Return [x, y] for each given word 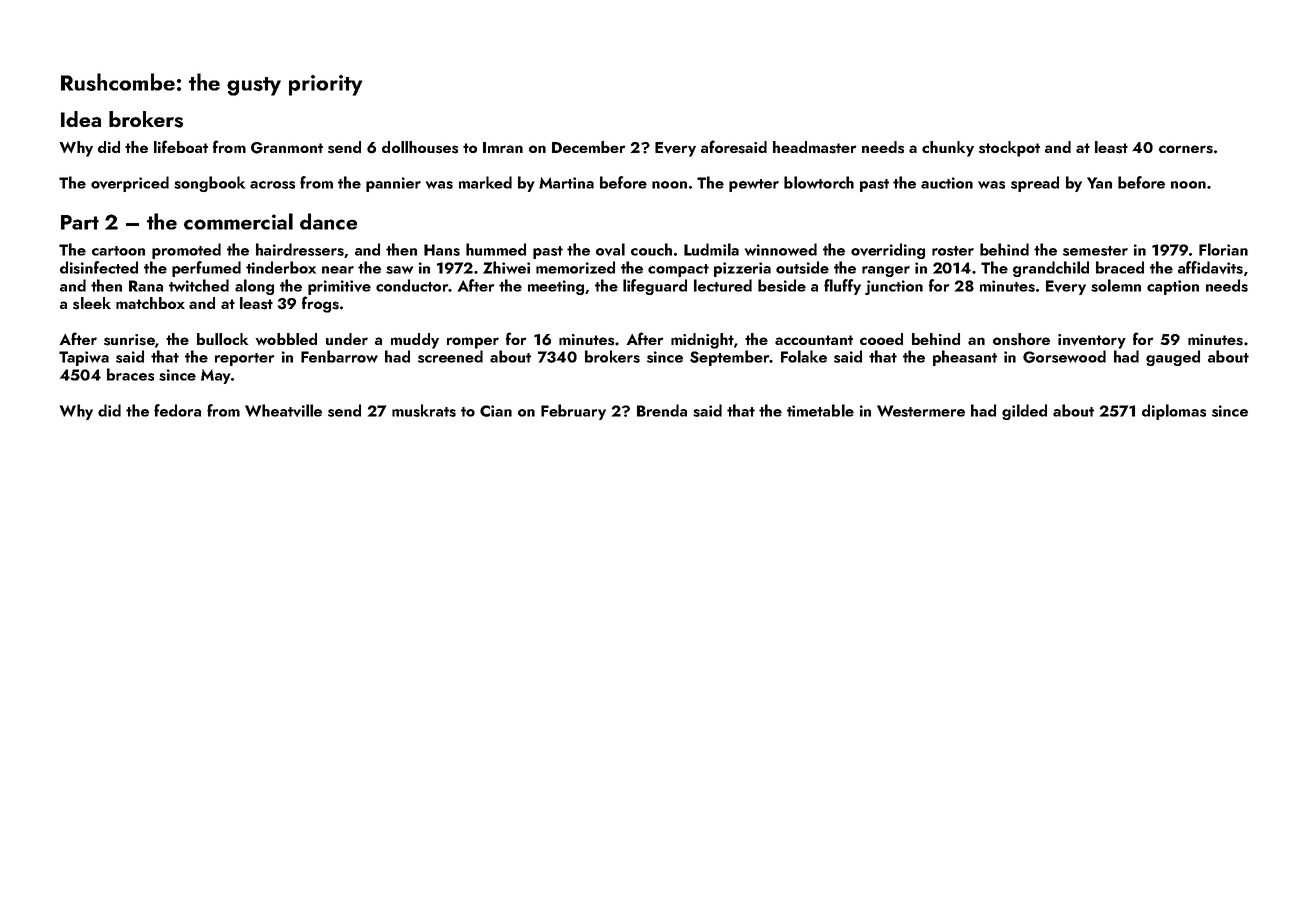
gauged [1173, 358]
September [729, 358]
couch [651, 249]
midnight [702, 341]
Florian [1223, 249]
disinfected [99, 267]
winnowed [781, 249]
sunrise [129, 340]
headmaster [815, 147]
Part [80, 222]
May [216, 376]
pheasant [965, 358]
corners [1186, 149]
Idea [81, 119]
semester [1095, 251]
